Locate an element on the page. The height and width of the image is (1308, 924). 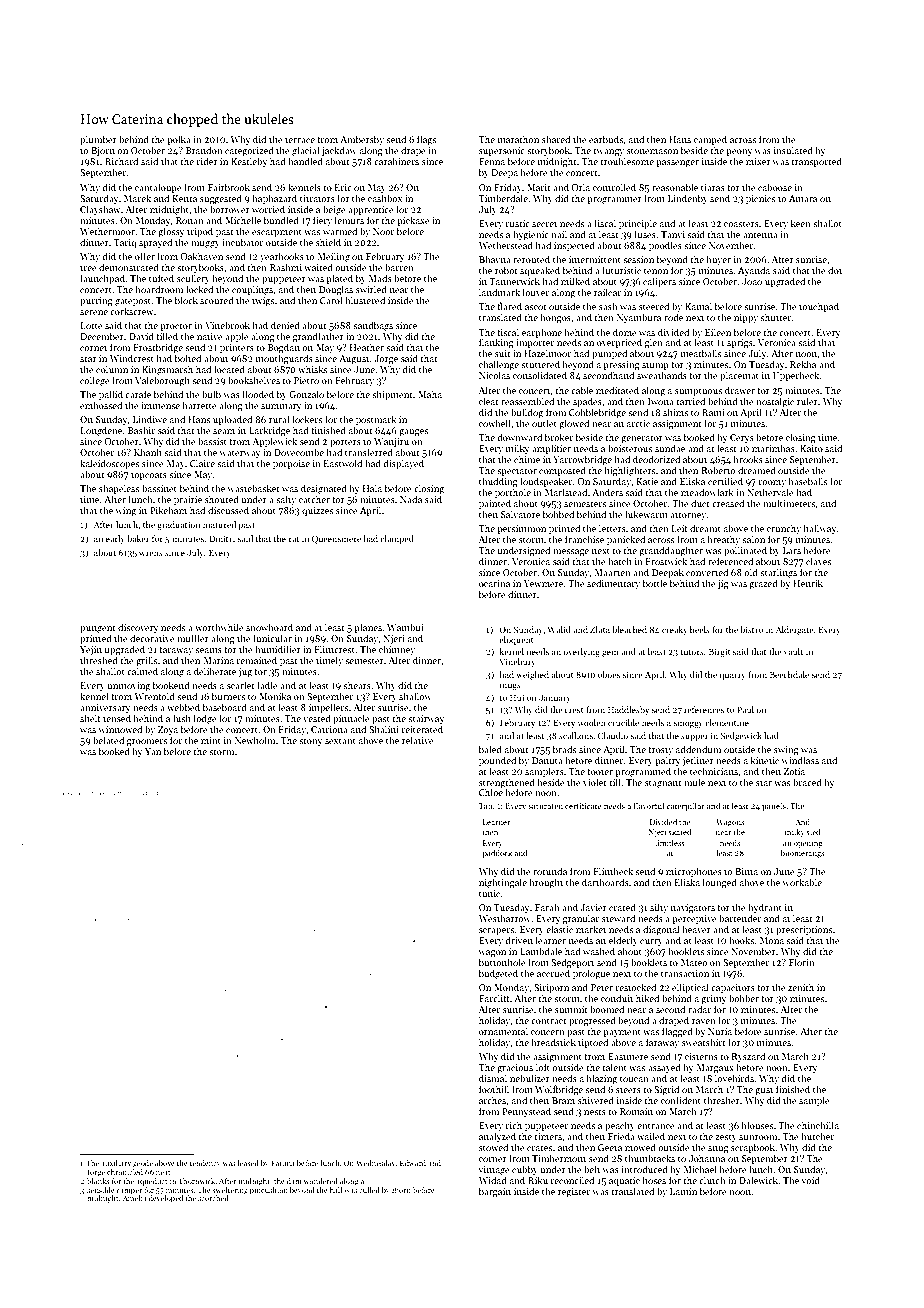
glossy is located at coordinates (171, 232).
